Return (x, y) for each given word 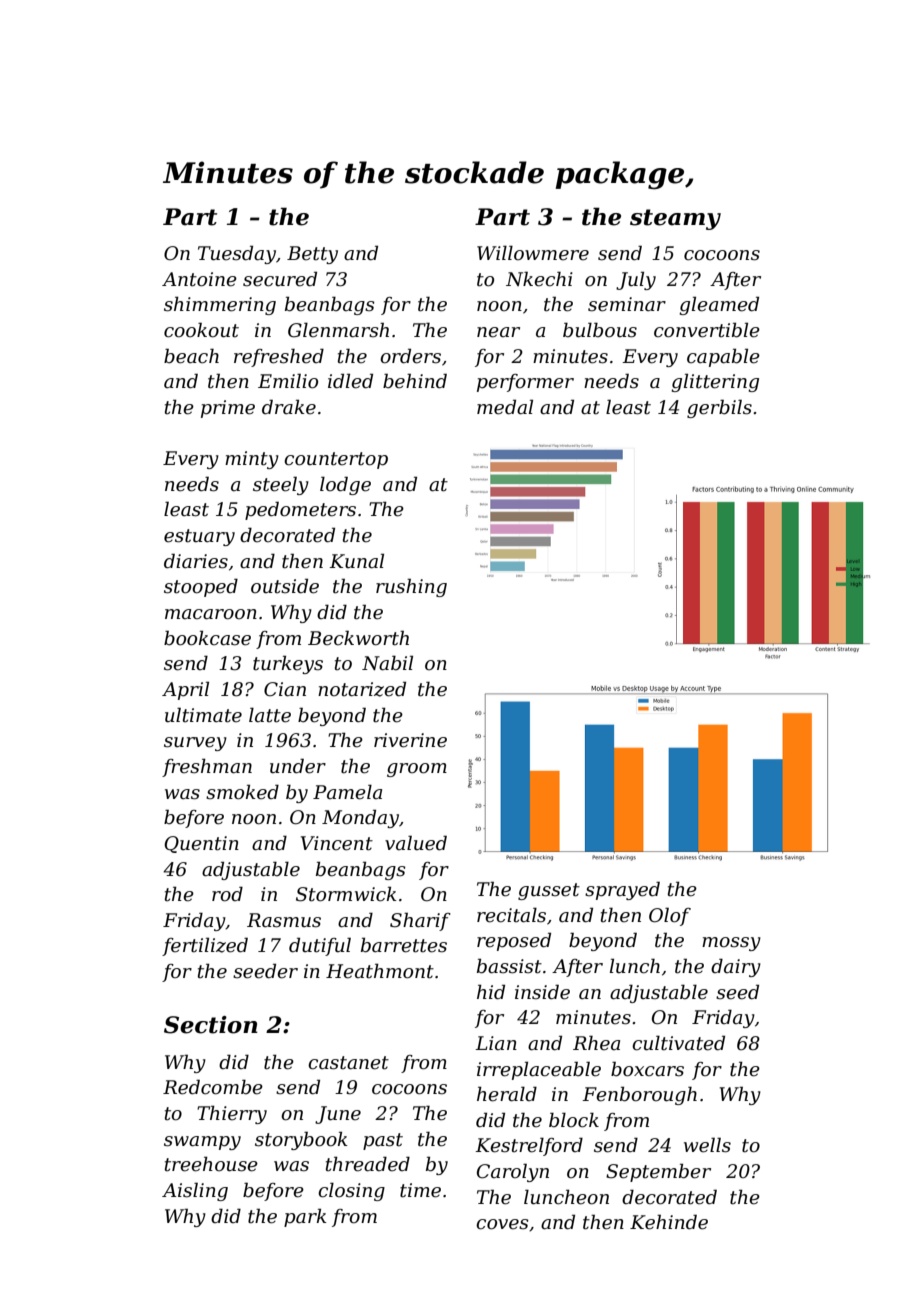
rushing (411, 587)
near (498, 332)
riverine (410, 740)
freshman (207, 767)
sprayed (622, 890)
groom (417, 770)
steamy (675, 219)
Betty (312, 255)
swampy (202, 1143)
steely (281, 485)
